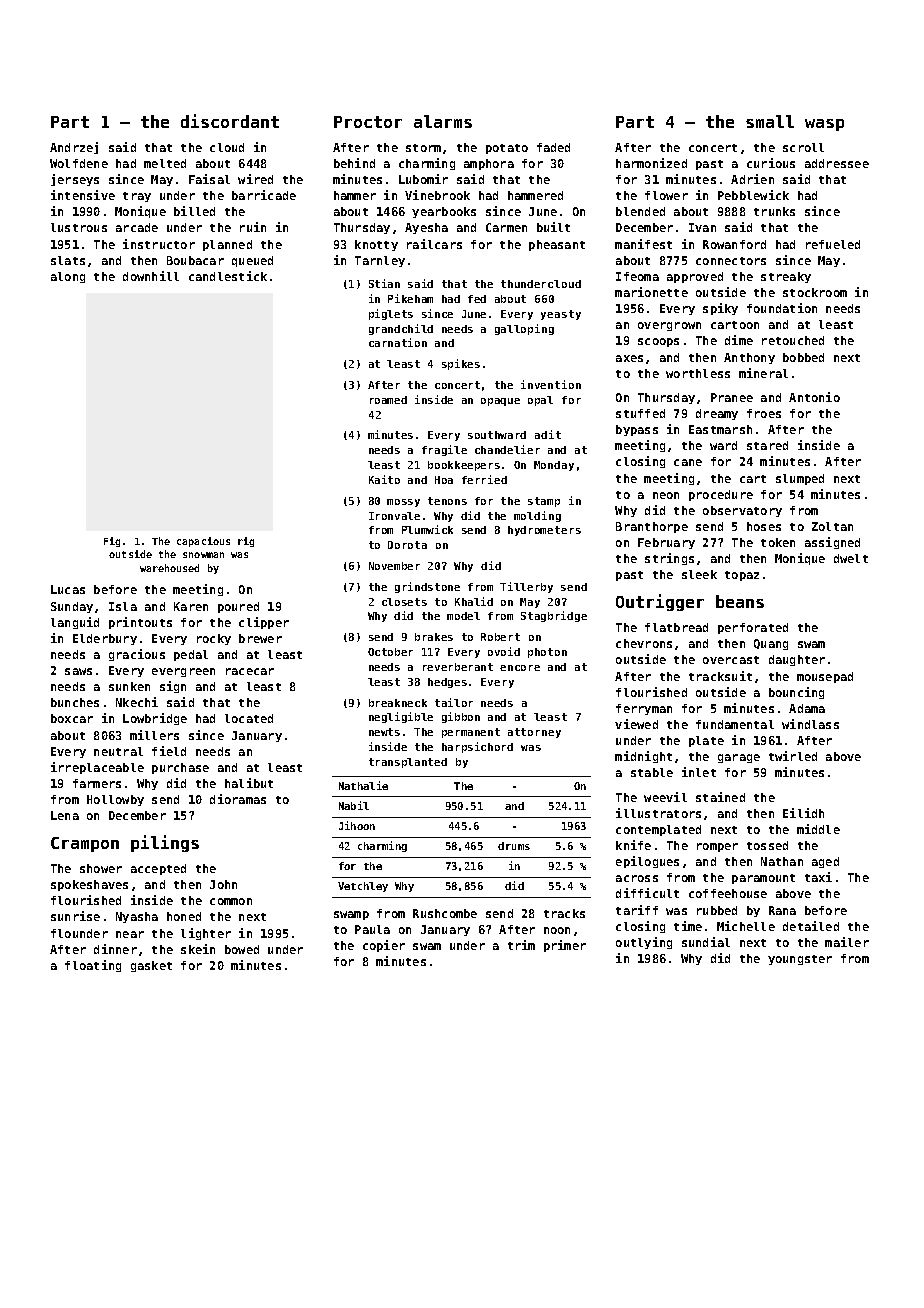 This screenshot has width=924, height=1308. Describe the element at coordinates (832, 526) in the screenshot. I see `Zoltan` at that location.
